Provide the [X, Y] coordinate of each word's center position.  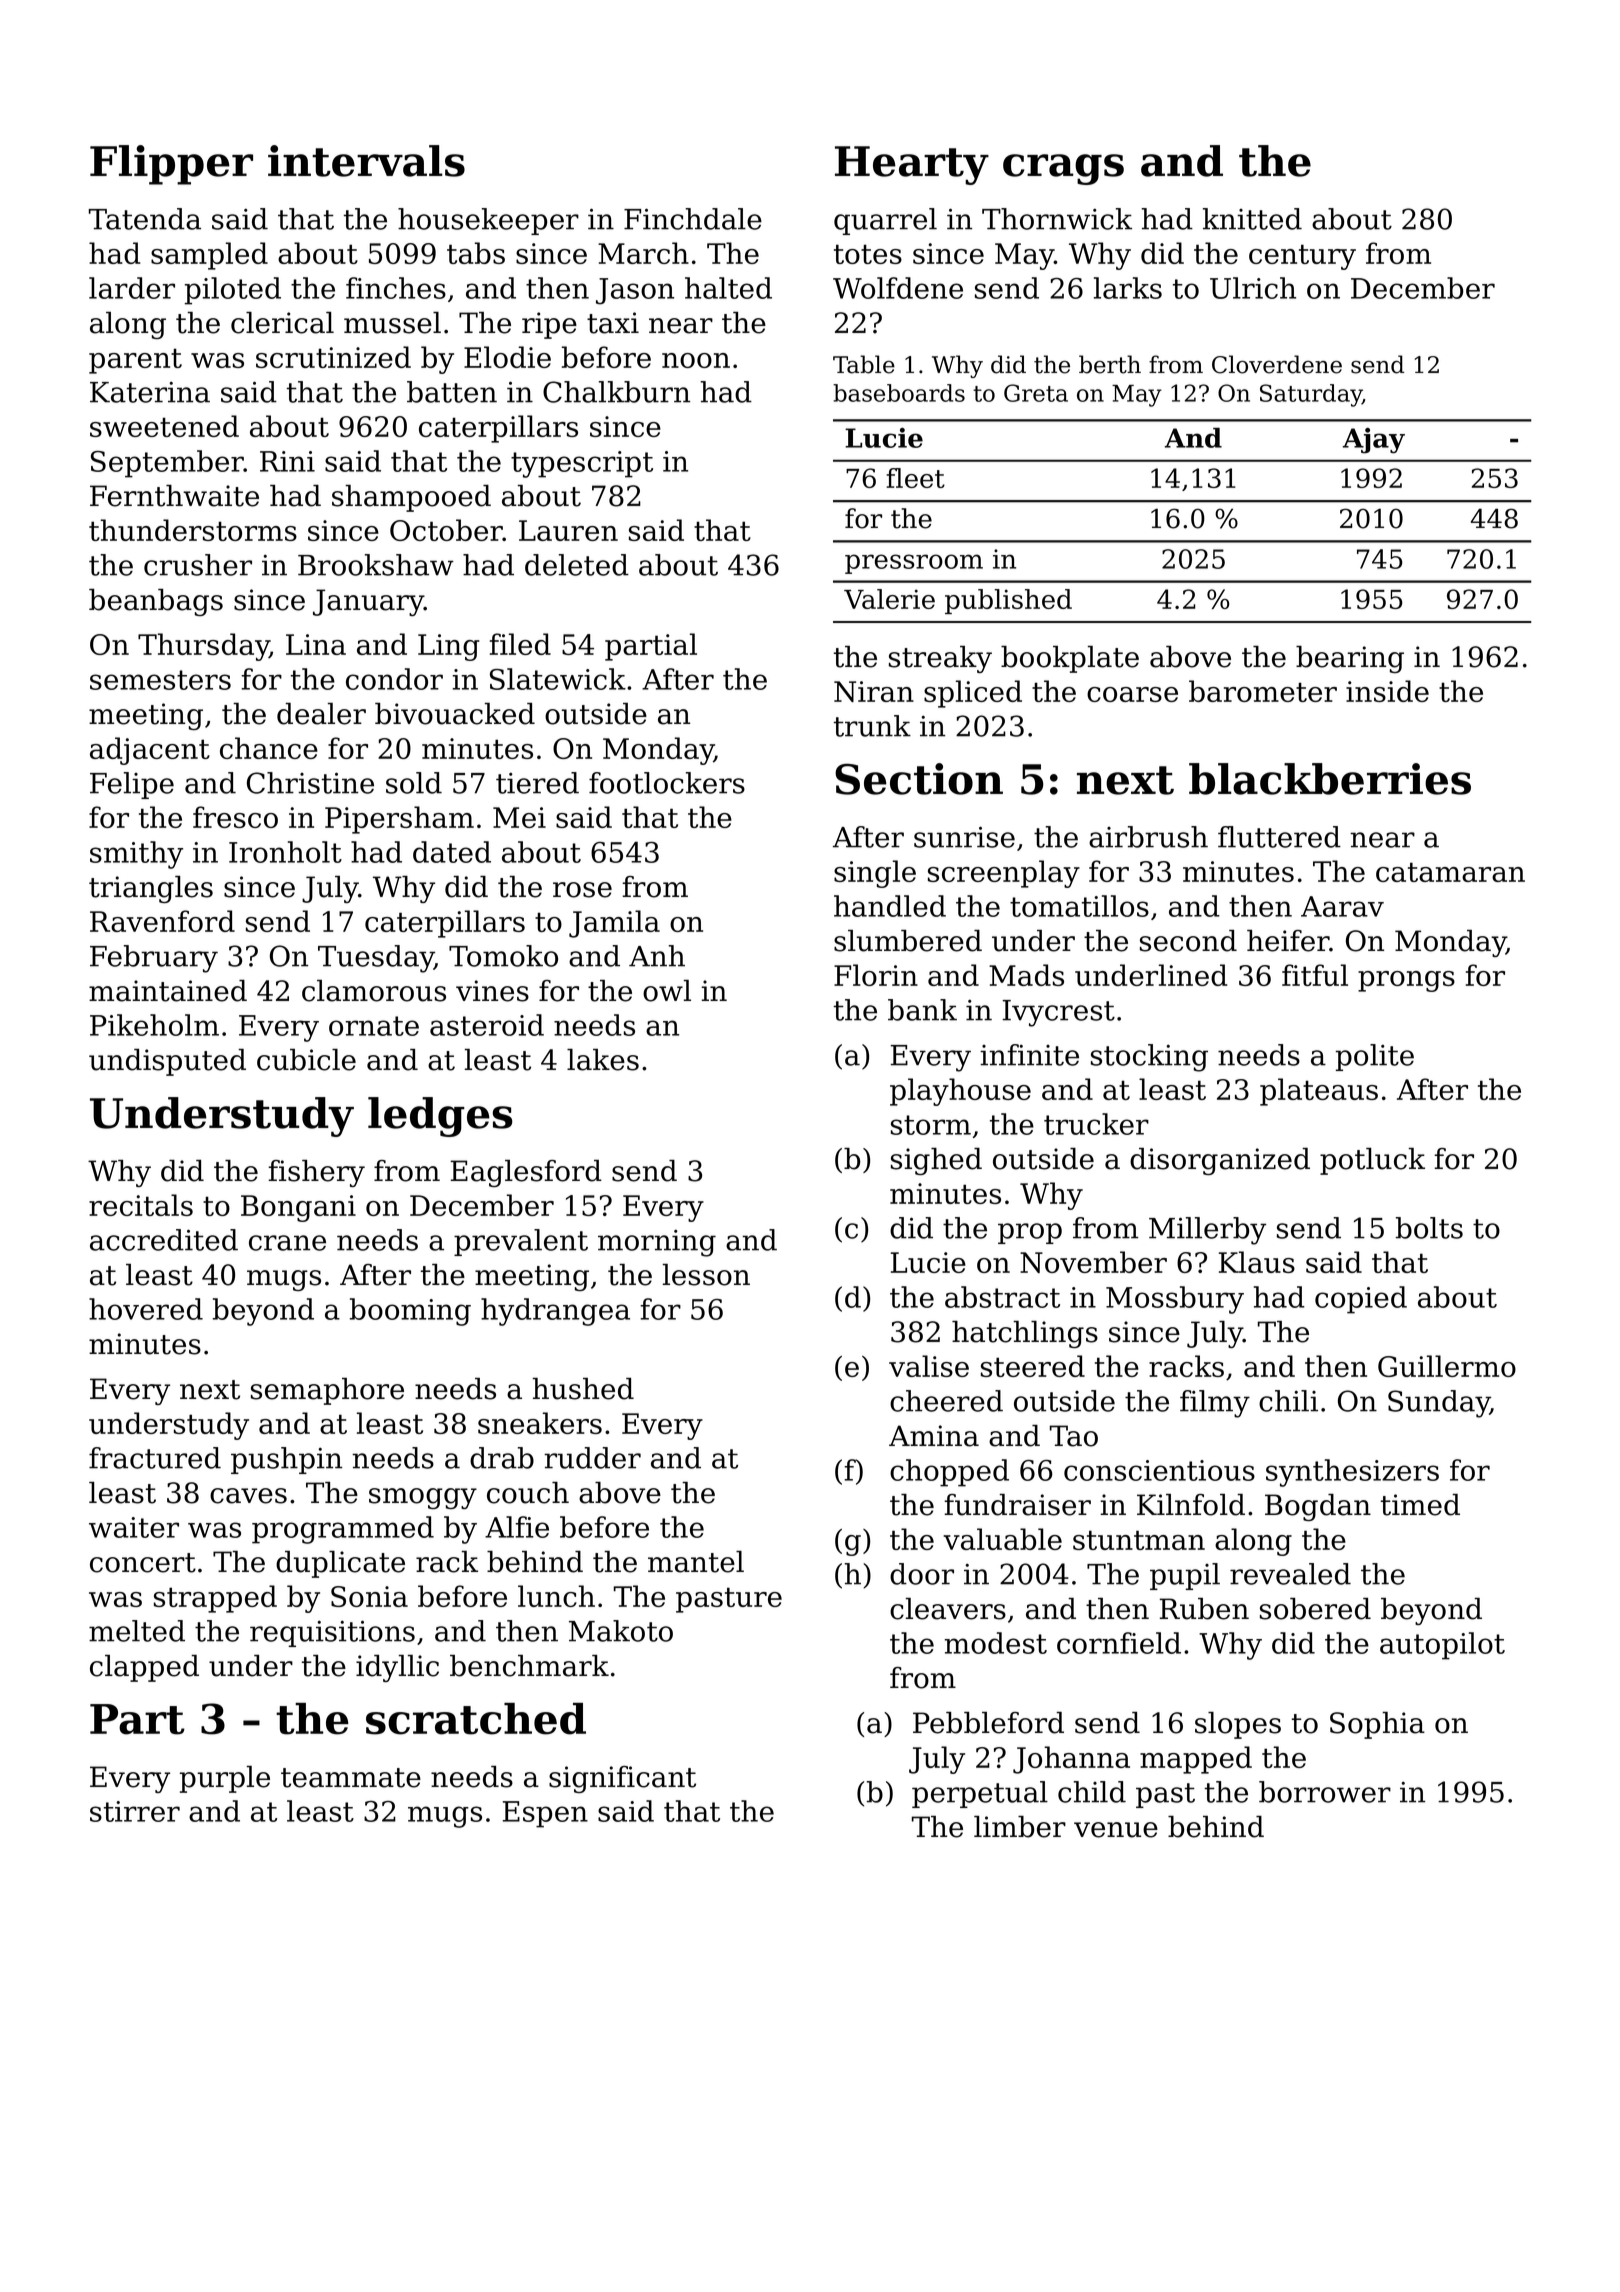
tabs [476, 253]
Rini [287, 461]
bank [922, 1010]
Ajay [1374, 441]
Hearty [912, 165]
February [154, 959]
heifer [1288, 941]
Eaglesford [526, 1173]
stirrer [135, 1811]
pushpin [286, 1460]
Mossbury [1175, 1300]
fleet [915, 478]
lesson [706, 1275]
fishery [316, 1173]
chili [1288, 1401]
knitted [1252, 219]
